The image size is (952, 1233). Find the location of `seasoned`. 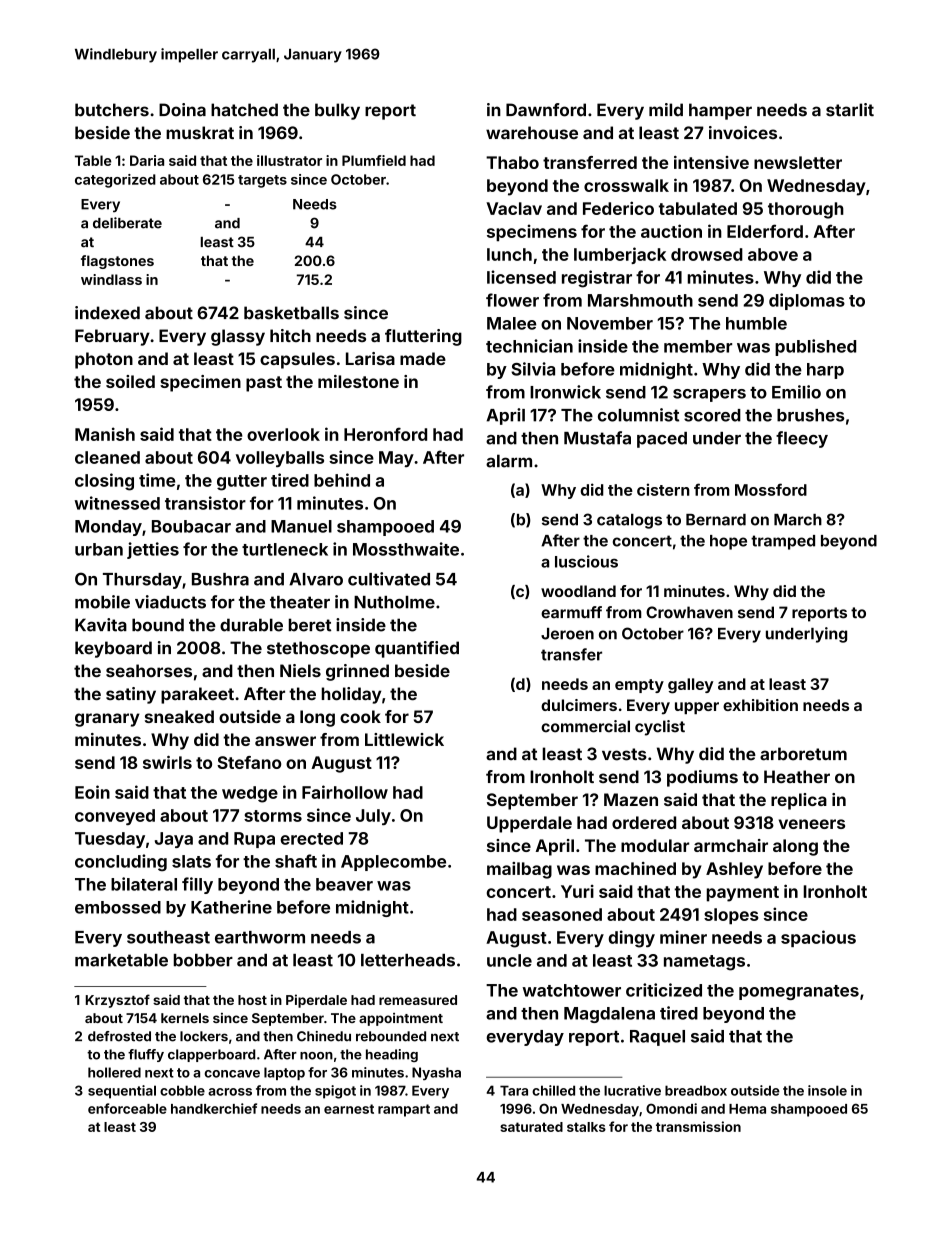

seasoned is located at coordinates (562, 914).
